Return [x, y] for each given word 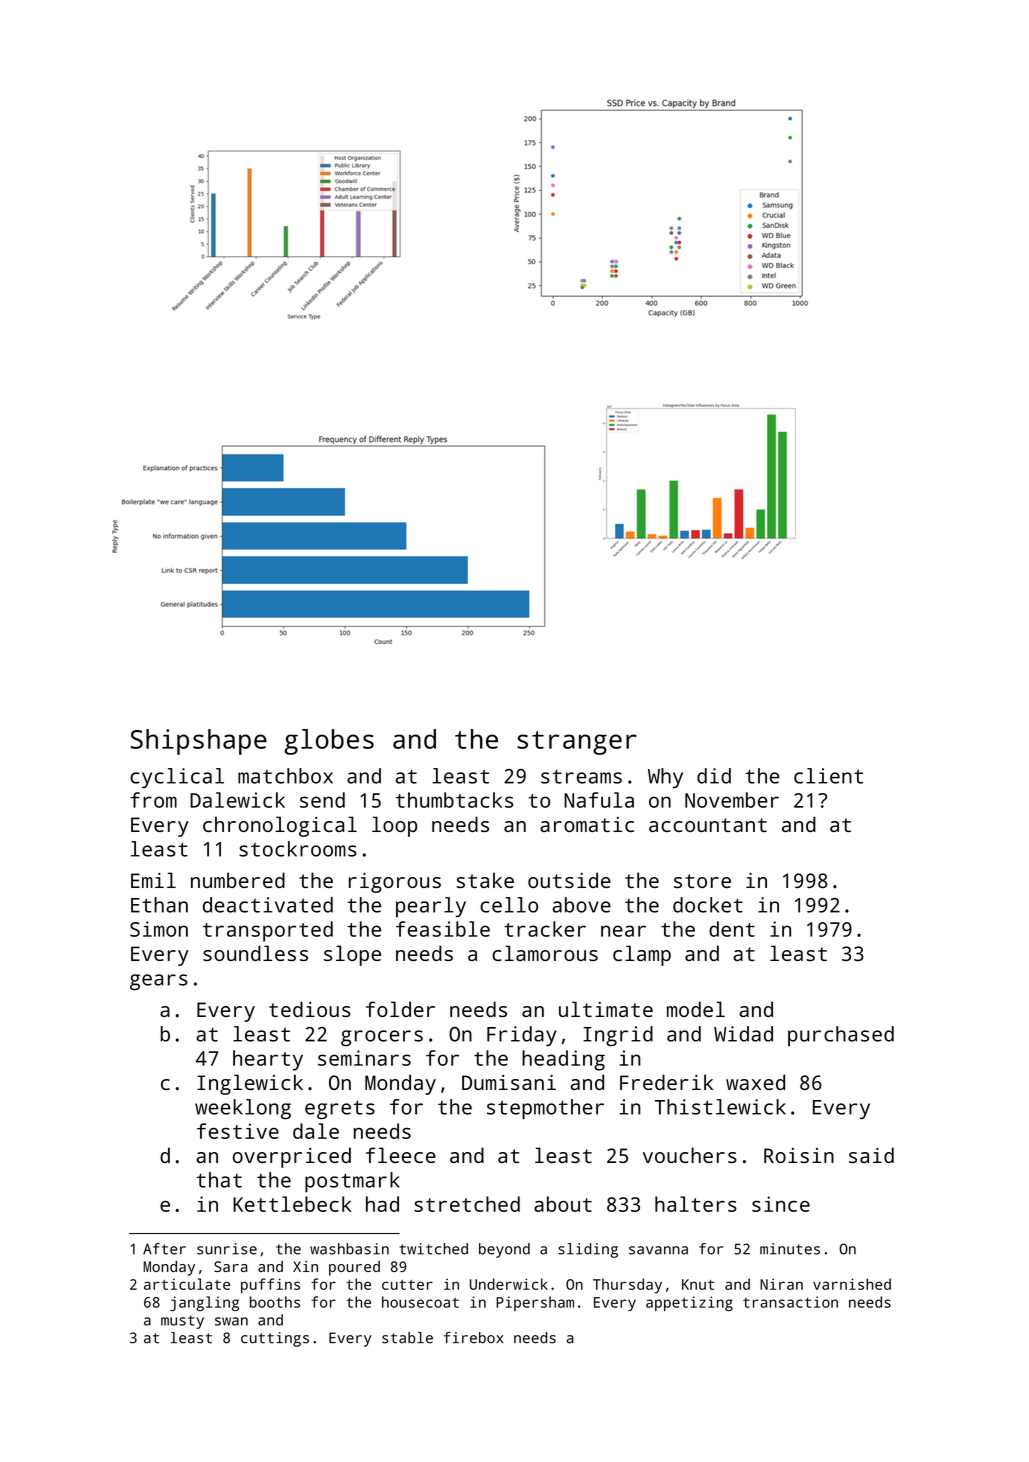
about [563, 1204]
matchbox [285, 776]
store [702, 881]
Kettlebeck [292, 1204]
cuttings [275, 1339]
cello [509, 905]
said [871, 1155]
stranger [577, 743]
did [714, 776]
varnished [852, 1284]
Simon [159, 929]
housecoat [420, 1302]
